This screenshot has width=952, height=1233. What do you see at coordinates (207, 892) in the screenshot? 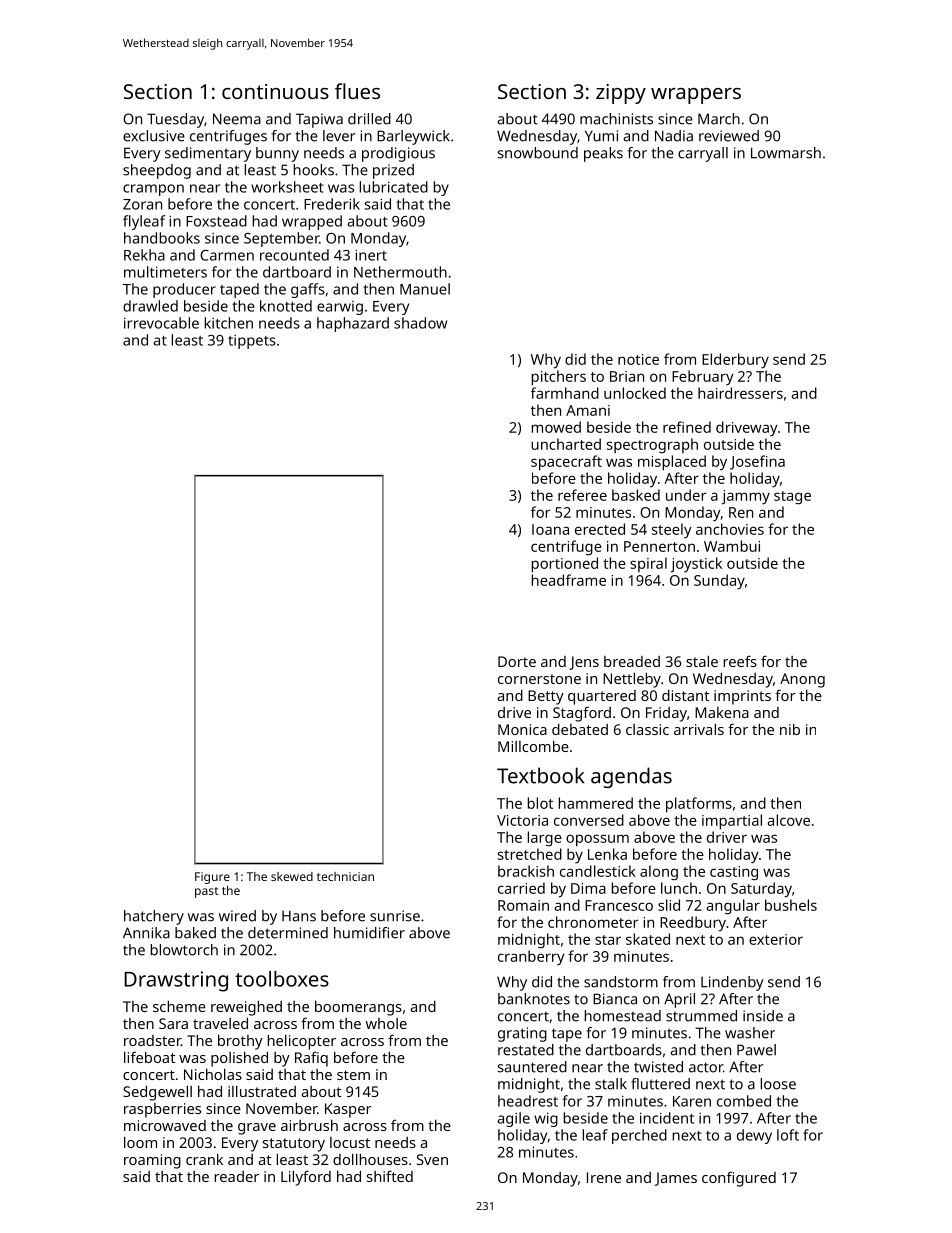
I see `past` at bounding box center [207, 892].
